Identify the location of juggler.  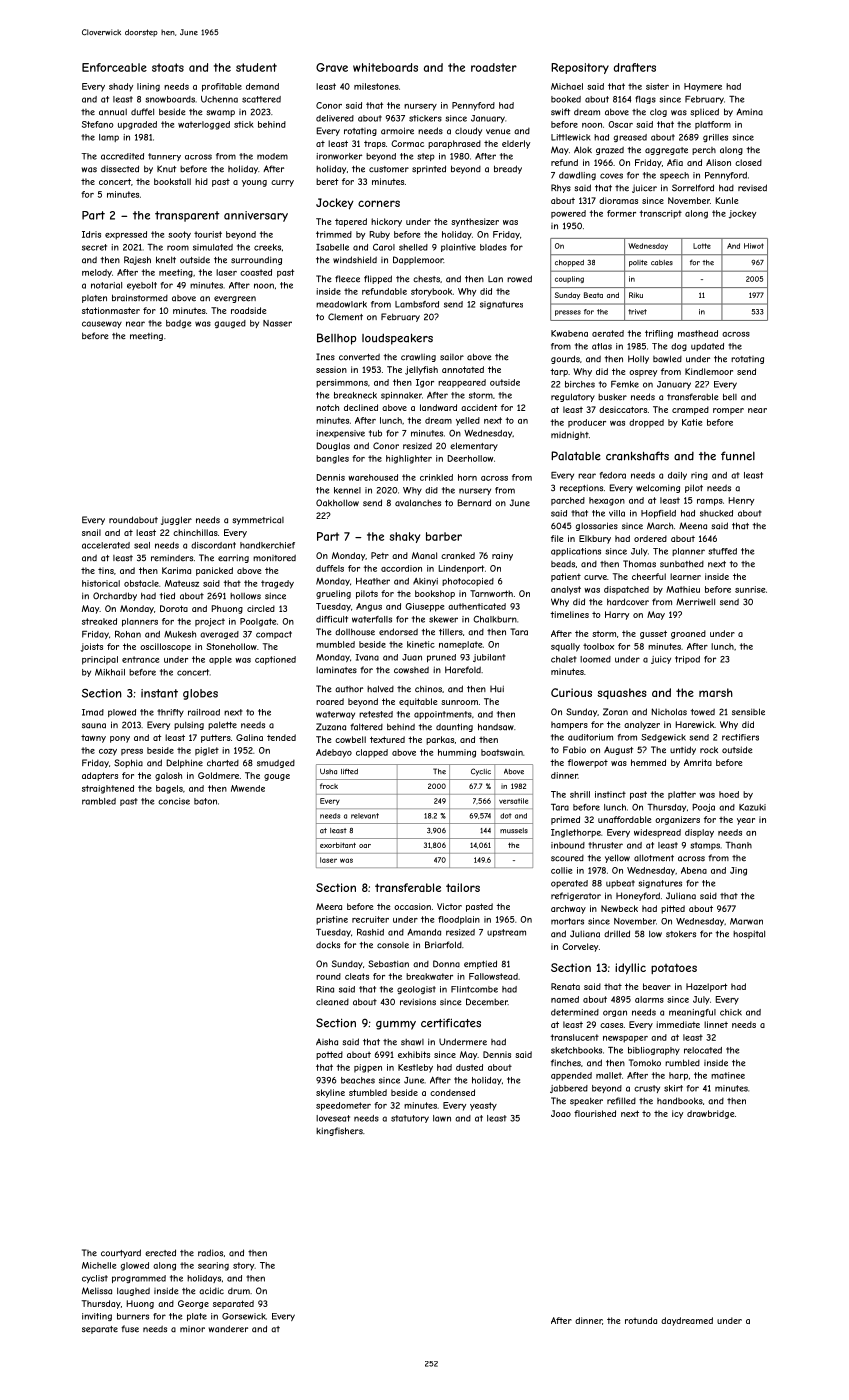
(176, 520).
